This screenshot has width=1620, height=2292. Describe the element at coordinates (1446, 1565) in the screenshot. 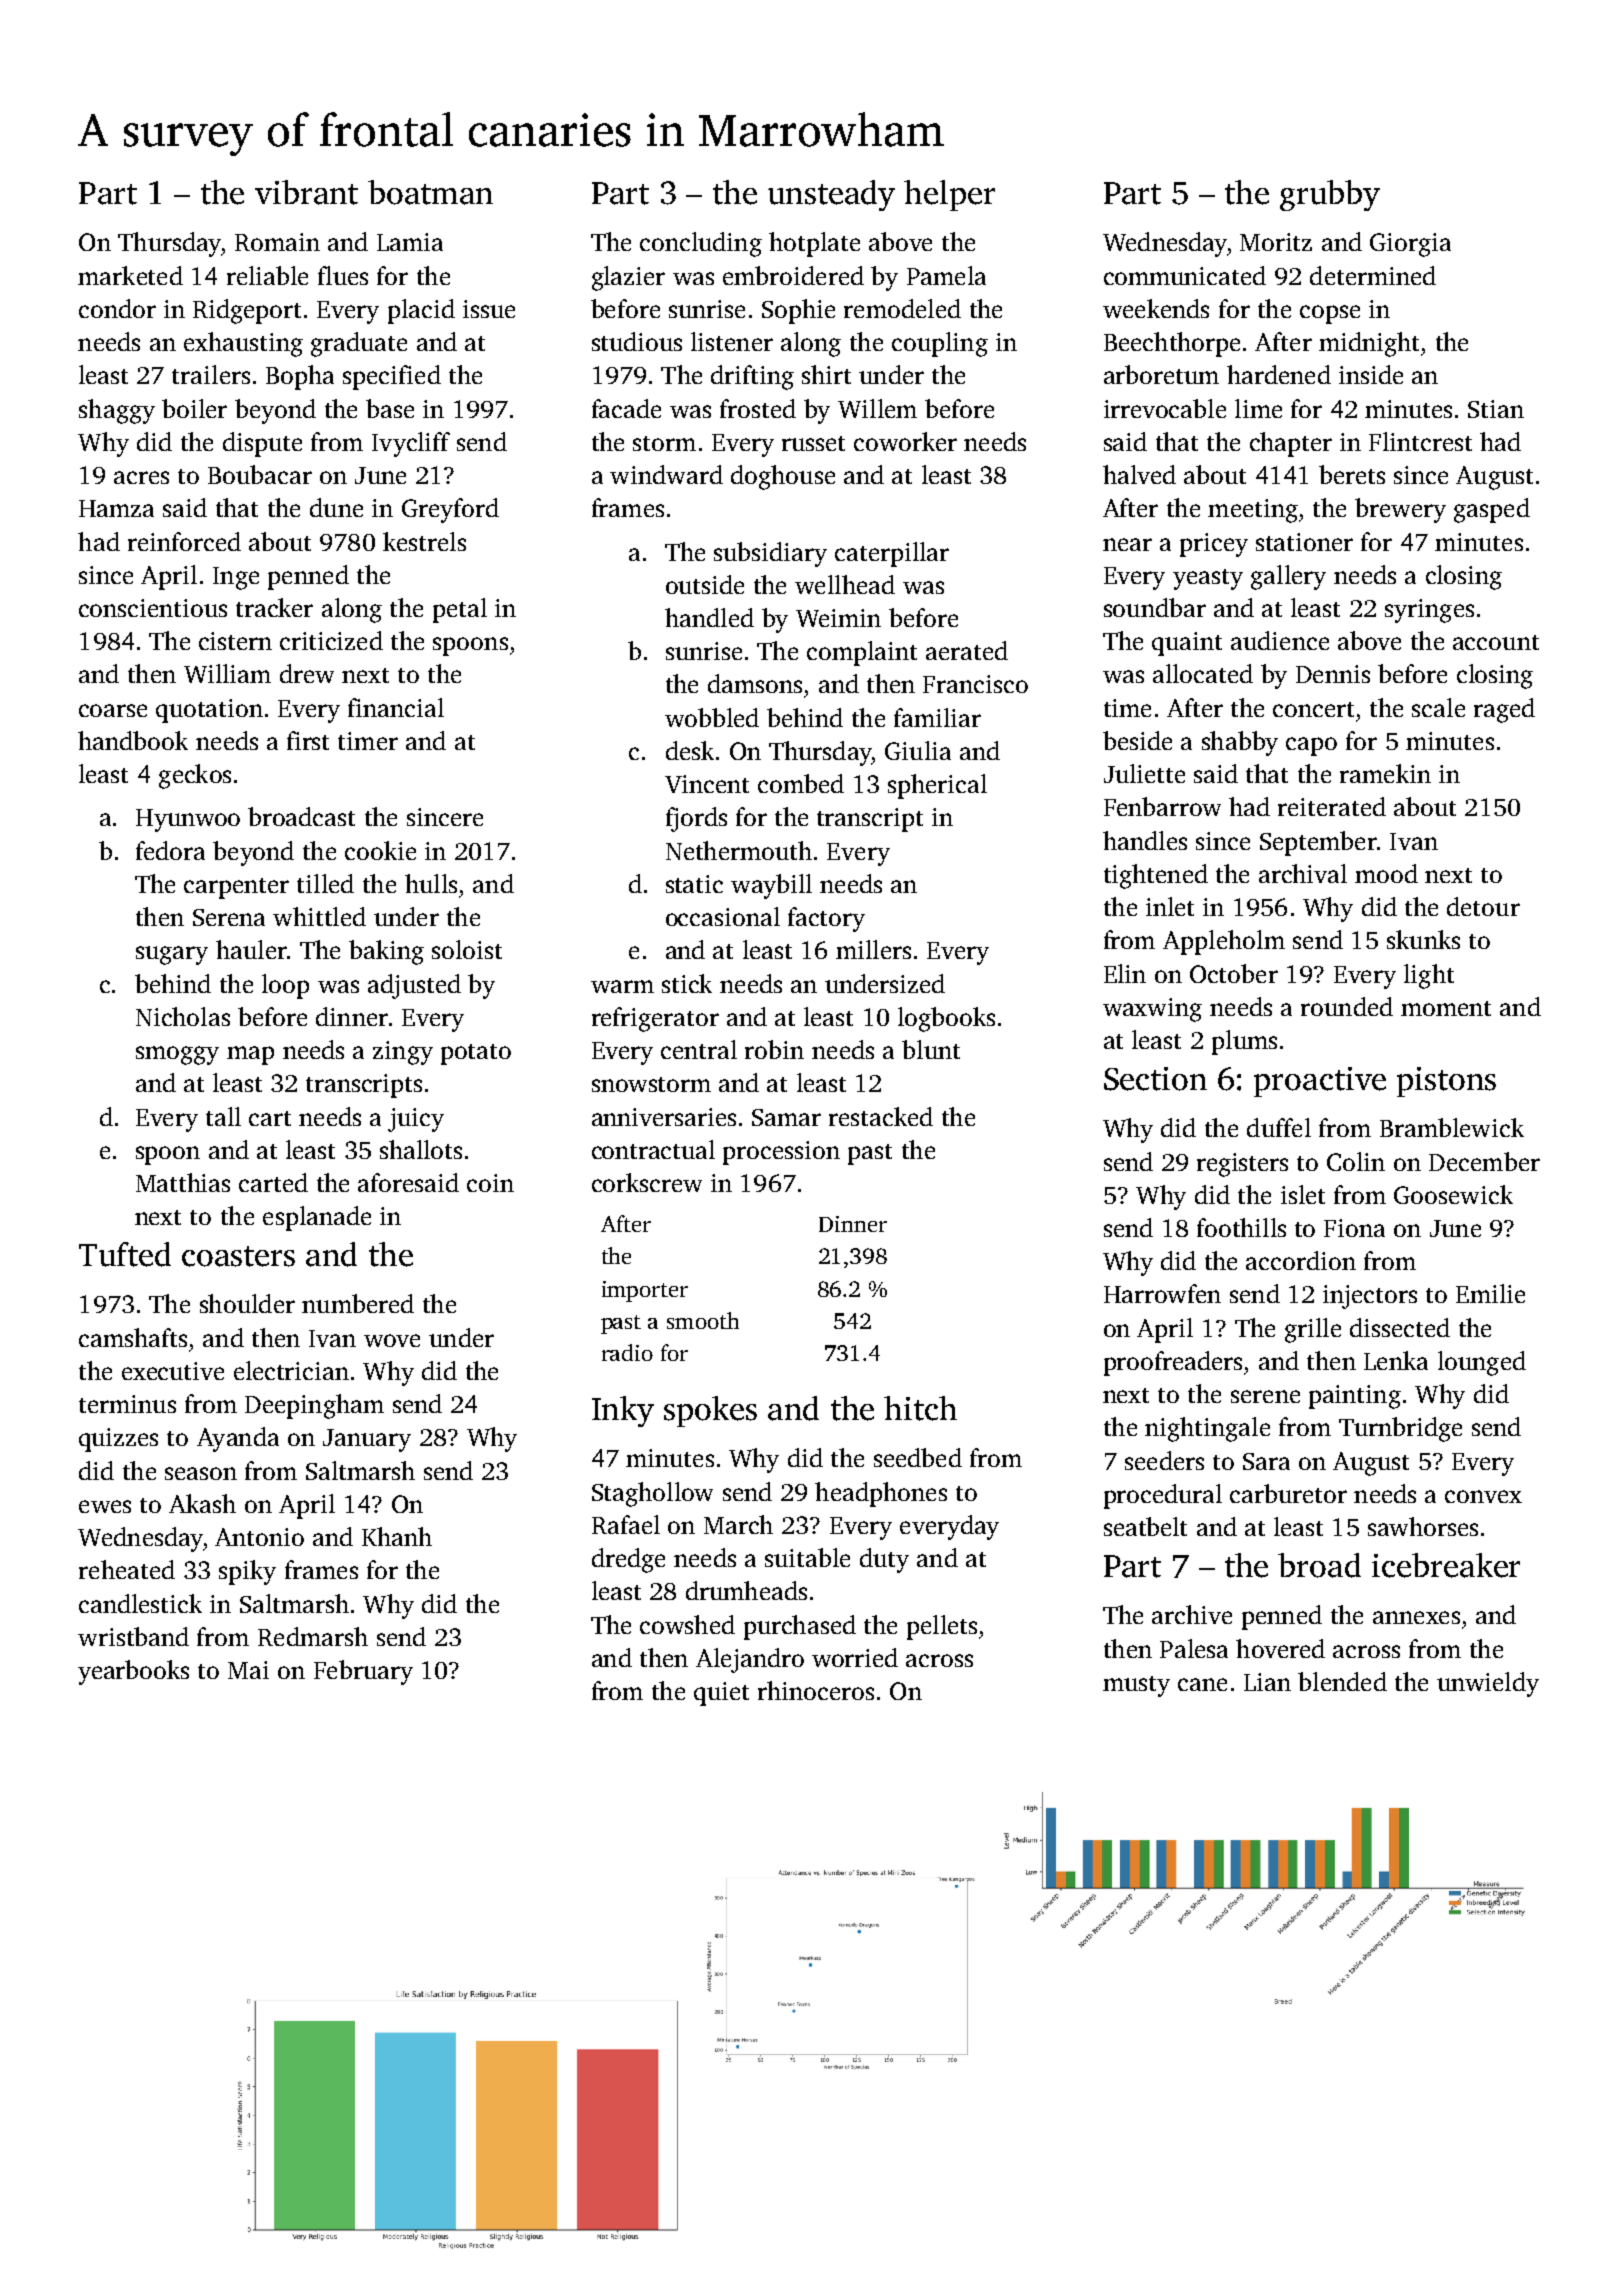

I see `icebreaker` at that location.
